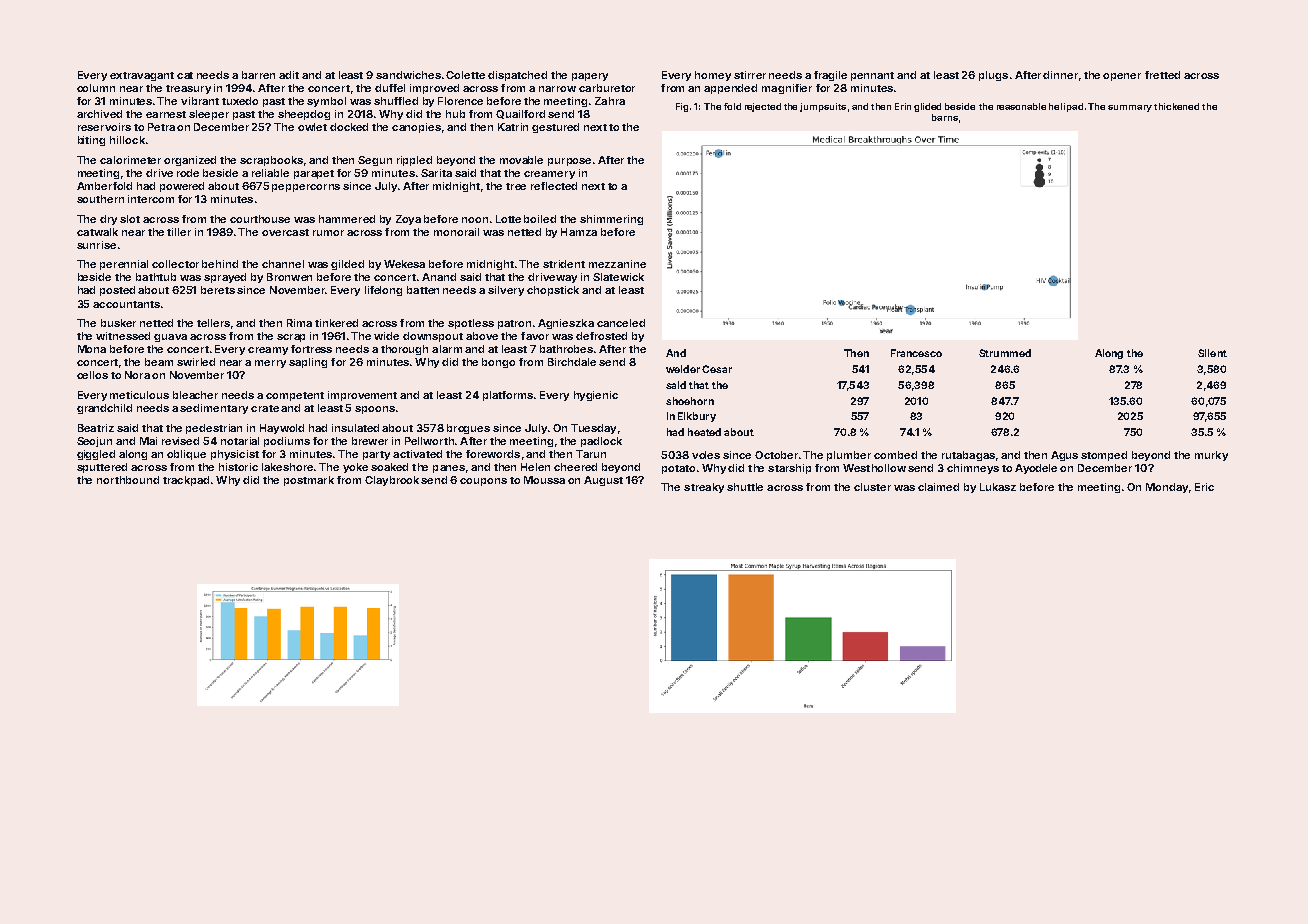 Image resolution: width=1308 pixels, height=924 pixels. I want to click on bathtub, so click(156, 277).
